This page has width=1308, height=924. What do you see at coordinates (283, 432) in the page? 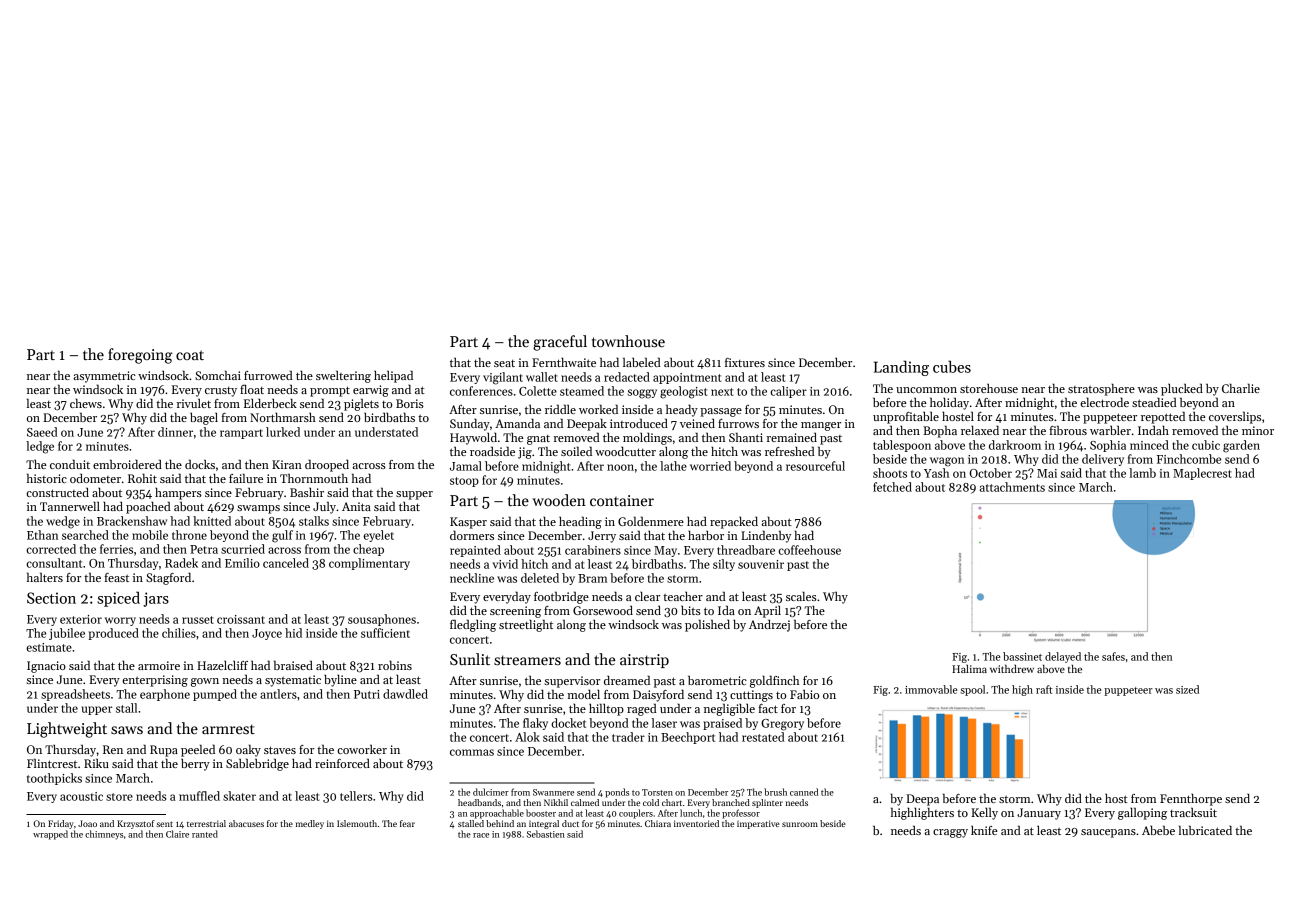
I see `lurked` at bounding box center [283, 432].
